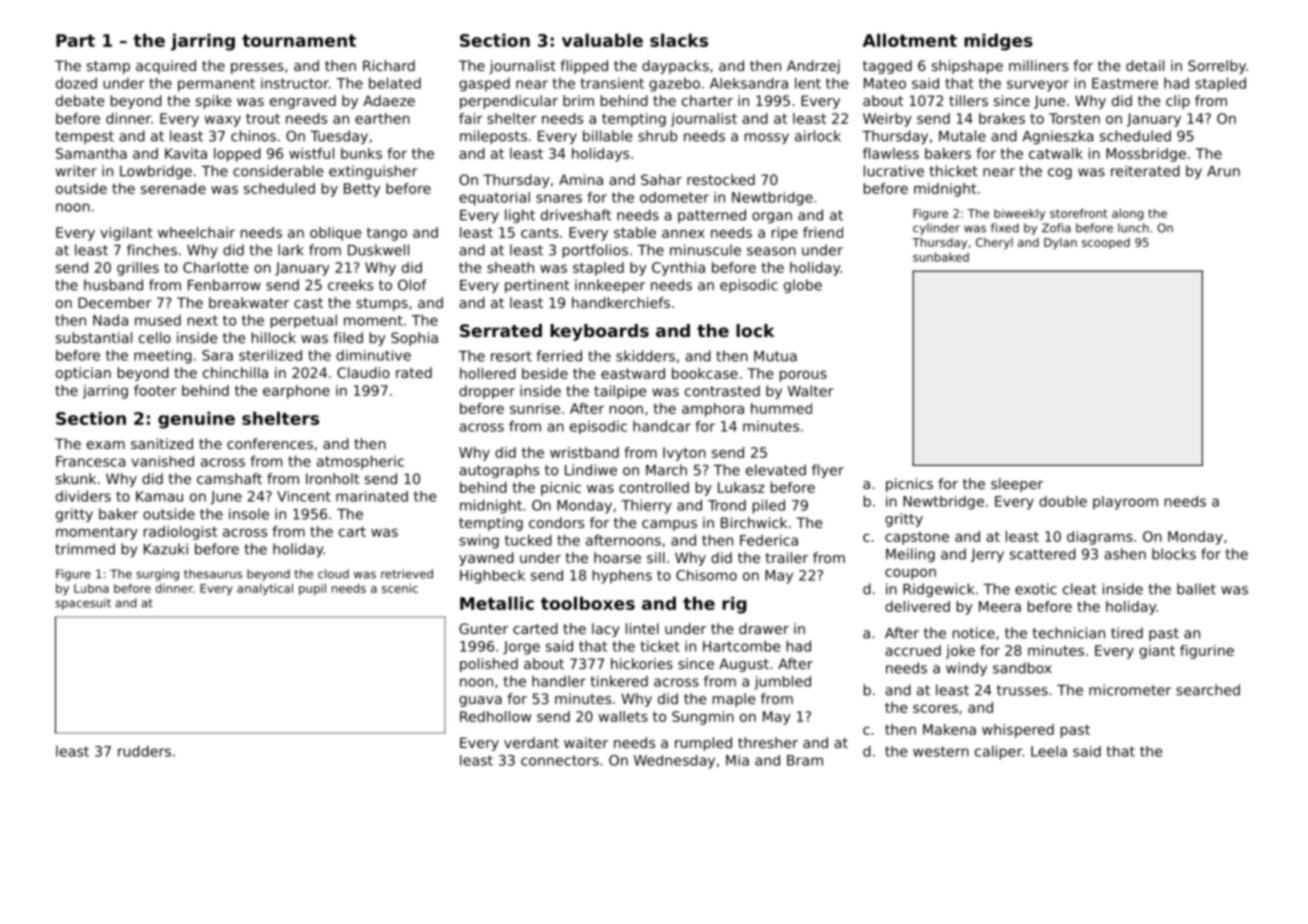 This screenshot has height=924, width=1308. Describe the element at coordinates (1223, 171) in the screenshot. I see `Arun` at that location.
